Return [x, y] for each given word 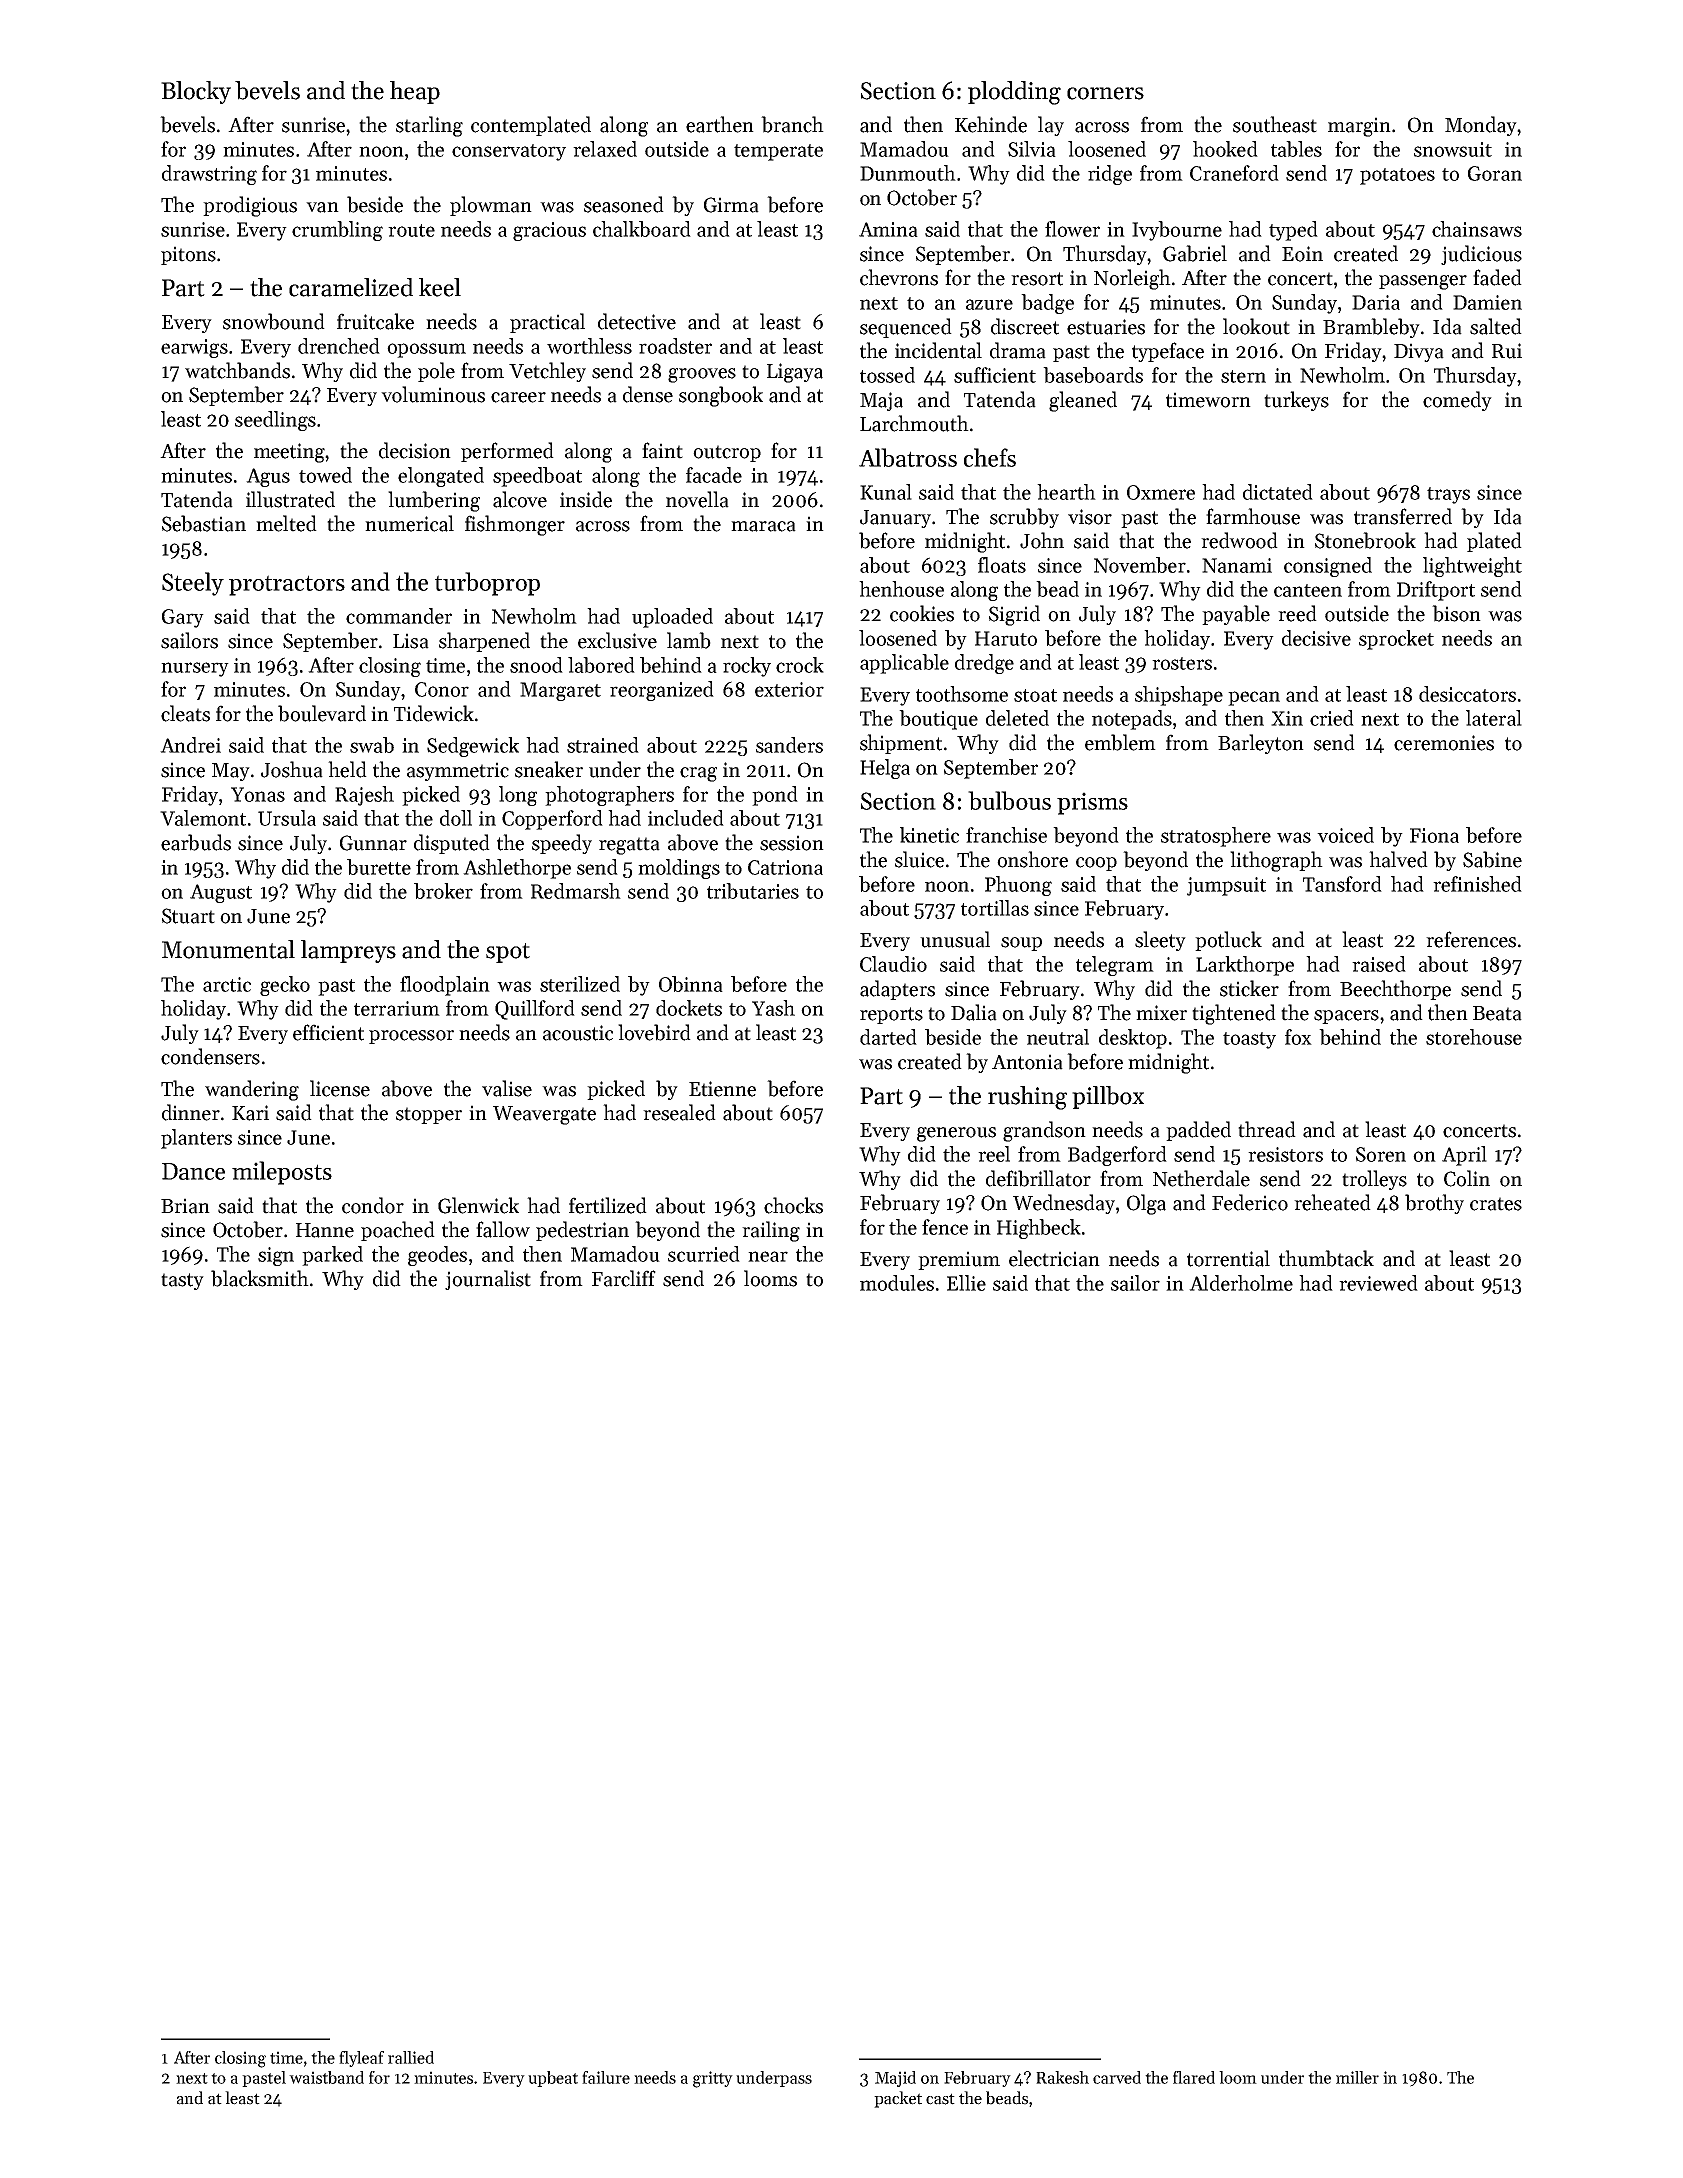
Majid [895, 2079]
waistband [326, 2077]
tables [1296, 149]
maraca [763, 526]
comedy [1457, 401]
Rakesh [1062, 2077]
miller [1357, 2077]
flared [1194, 2077]
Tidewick [434, 713]
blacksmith [260, 1278]
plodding [1014, 93]
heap [415, 92]
